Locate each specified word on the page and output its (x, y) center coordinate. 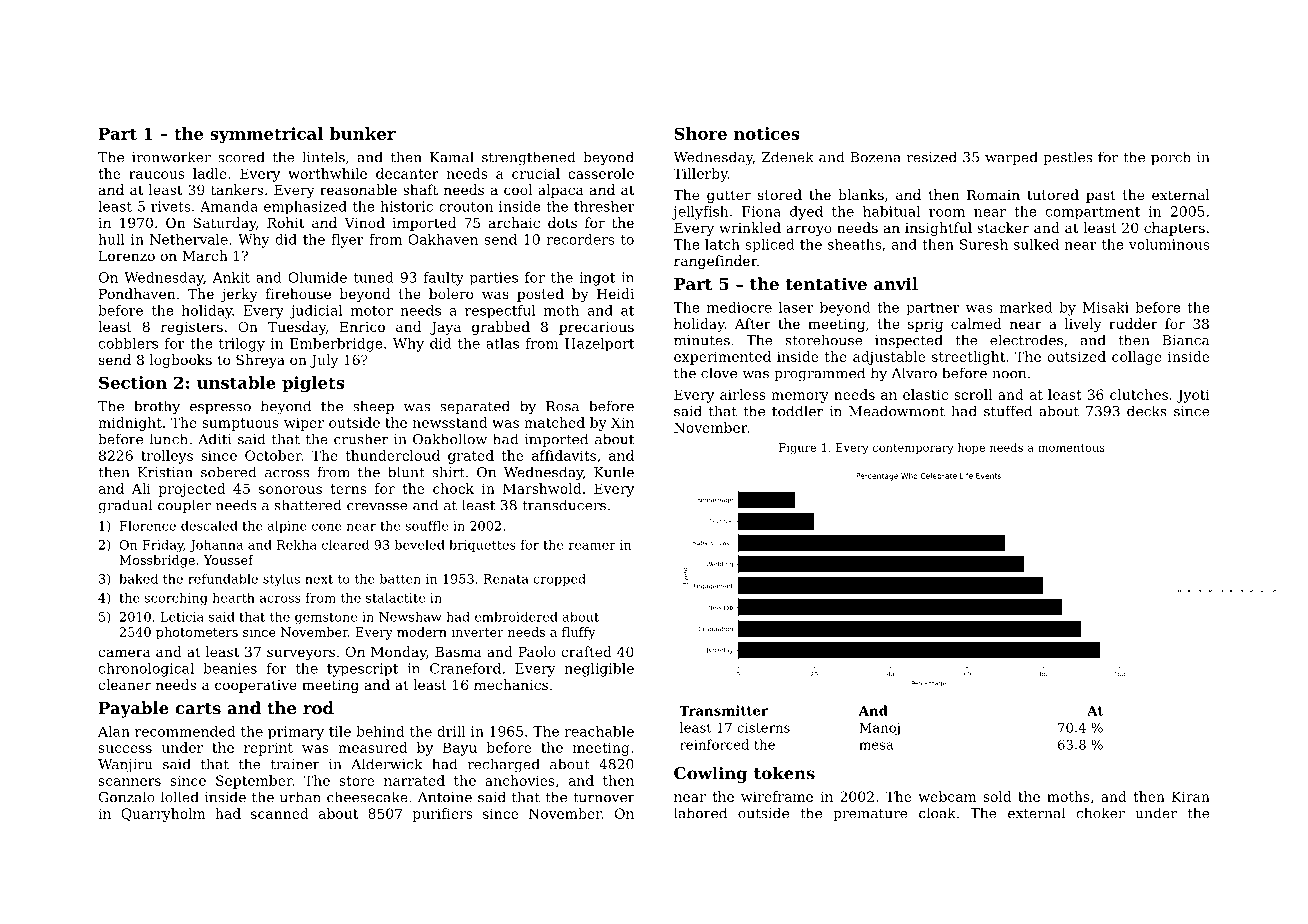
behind (380, 731)
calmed (976, 323)
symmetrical (266, 135)
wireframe (777, 796)
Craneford (465, 668)
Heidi (615, 293)
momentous (1071, 448)
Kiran (1191, 796)
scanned (280, 813)
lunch (169, 439)
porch (1171, 158)
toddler (797, 411)
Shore (700, 133)
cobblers (128, 343)
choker (1100, 813)
